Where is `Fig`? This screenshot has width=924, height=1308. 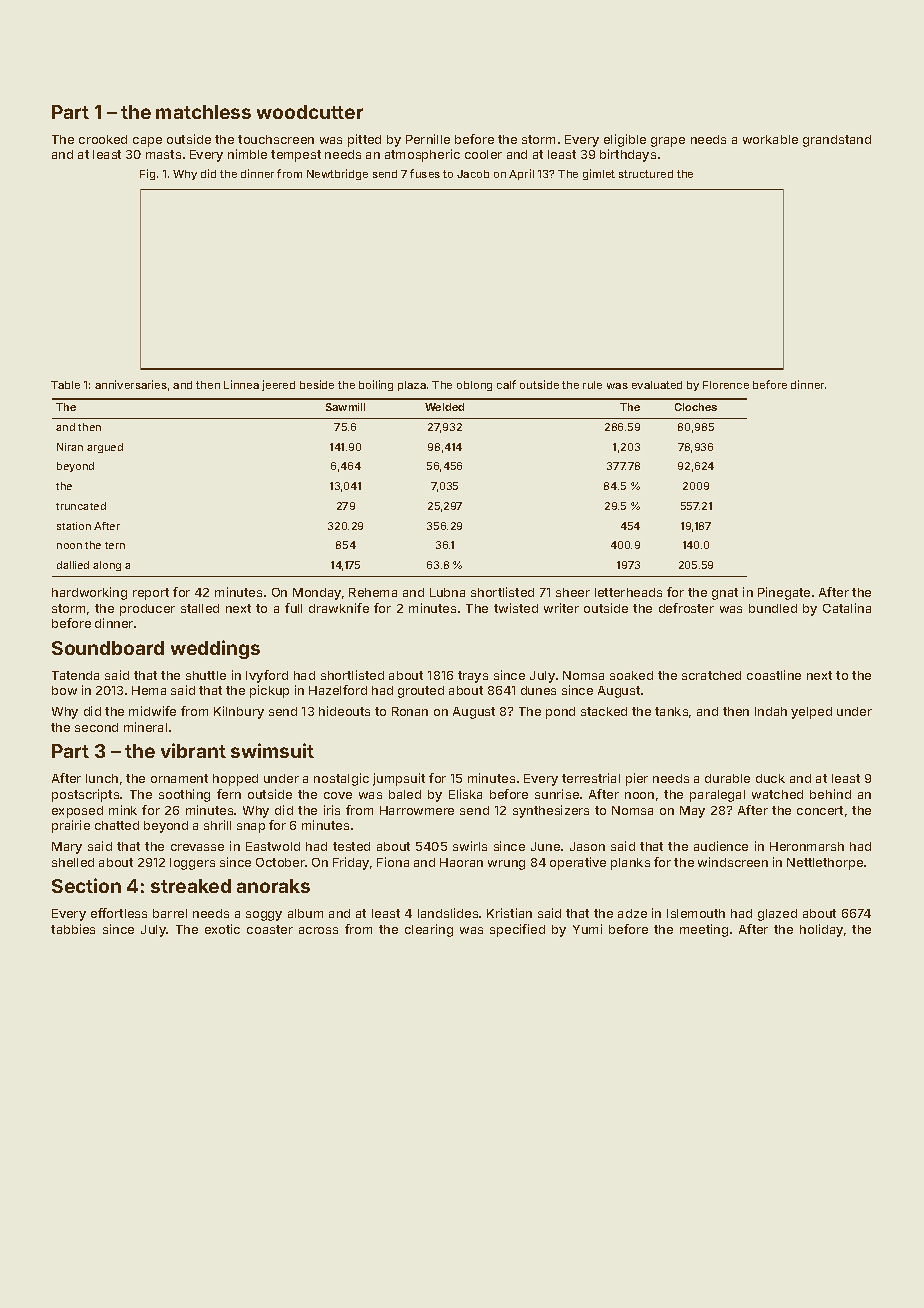 Fig is located at coordinates (147, 174).
